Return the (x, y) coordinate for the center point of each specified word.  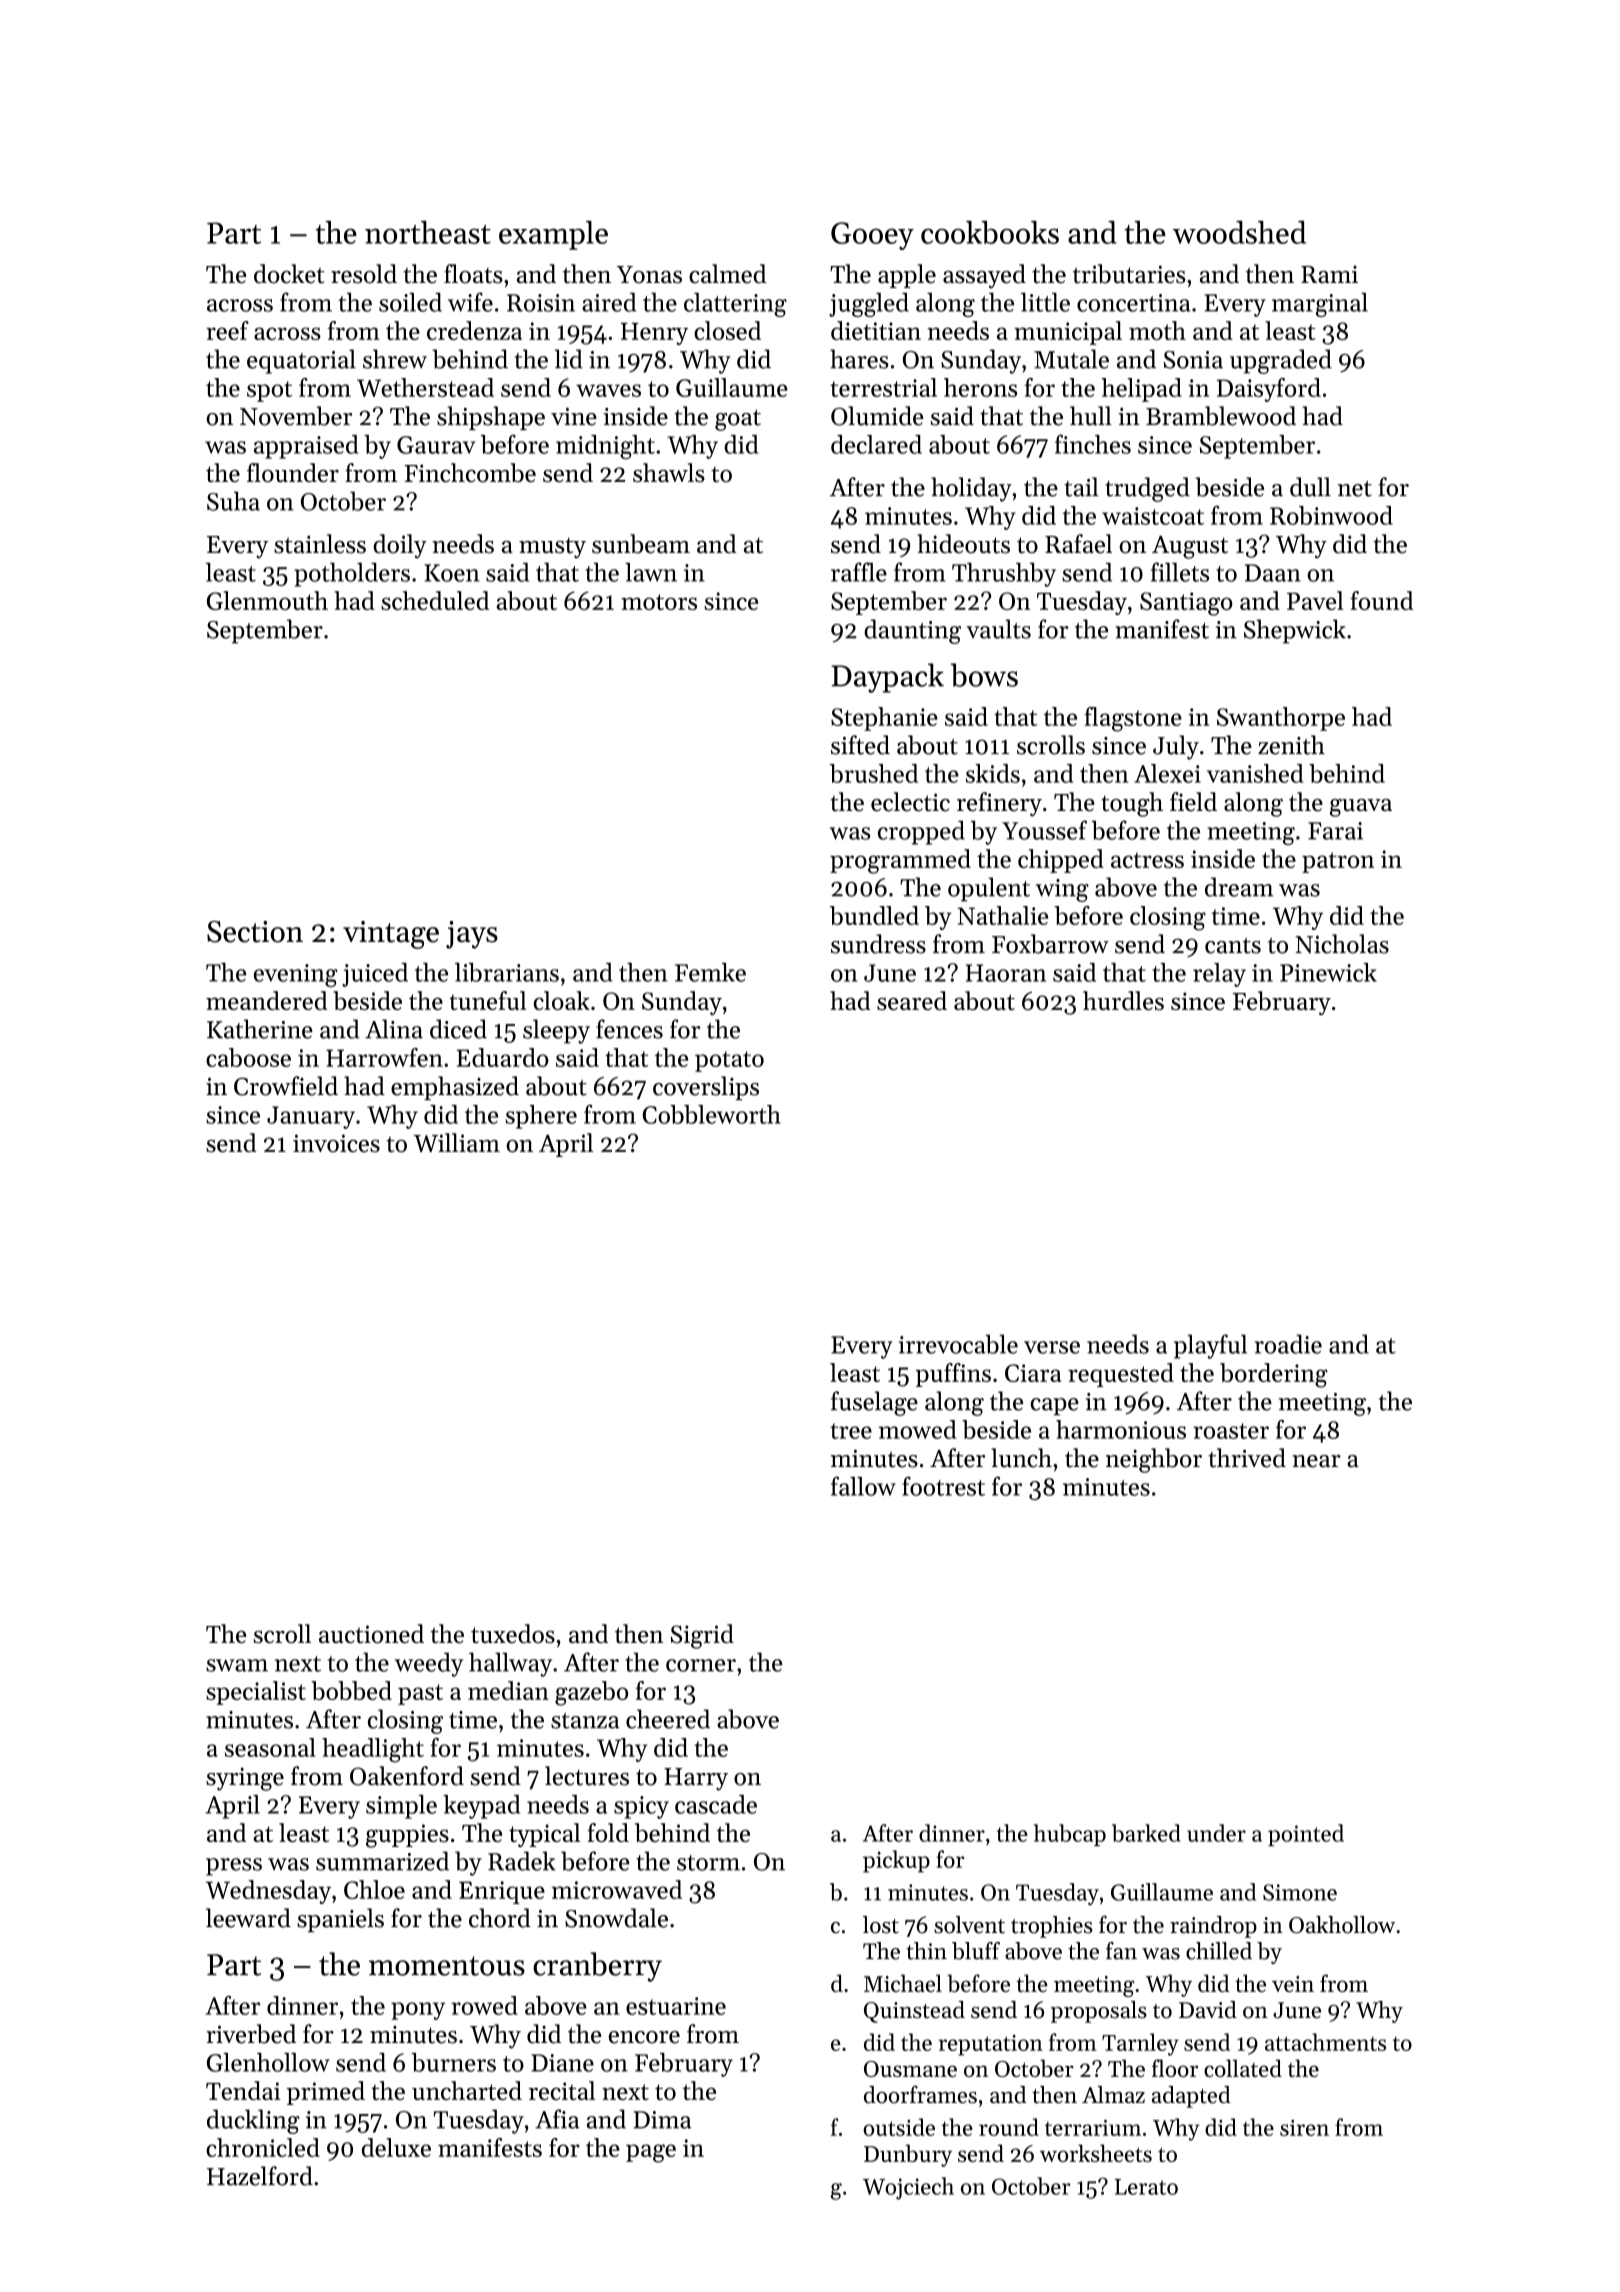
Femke (710, 972)
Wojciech (908, 2188)
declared (876, 444)
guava (1361, 808)
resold (364, 274)
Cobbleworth (712, 1114)
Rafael (1078, 544)
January (311, 1117)
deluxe (396, 2147)
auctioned (371, 1633)
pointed (1306, 1835)
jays (472, 935)
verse (1052, 1347)
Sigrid (702, 1636)
